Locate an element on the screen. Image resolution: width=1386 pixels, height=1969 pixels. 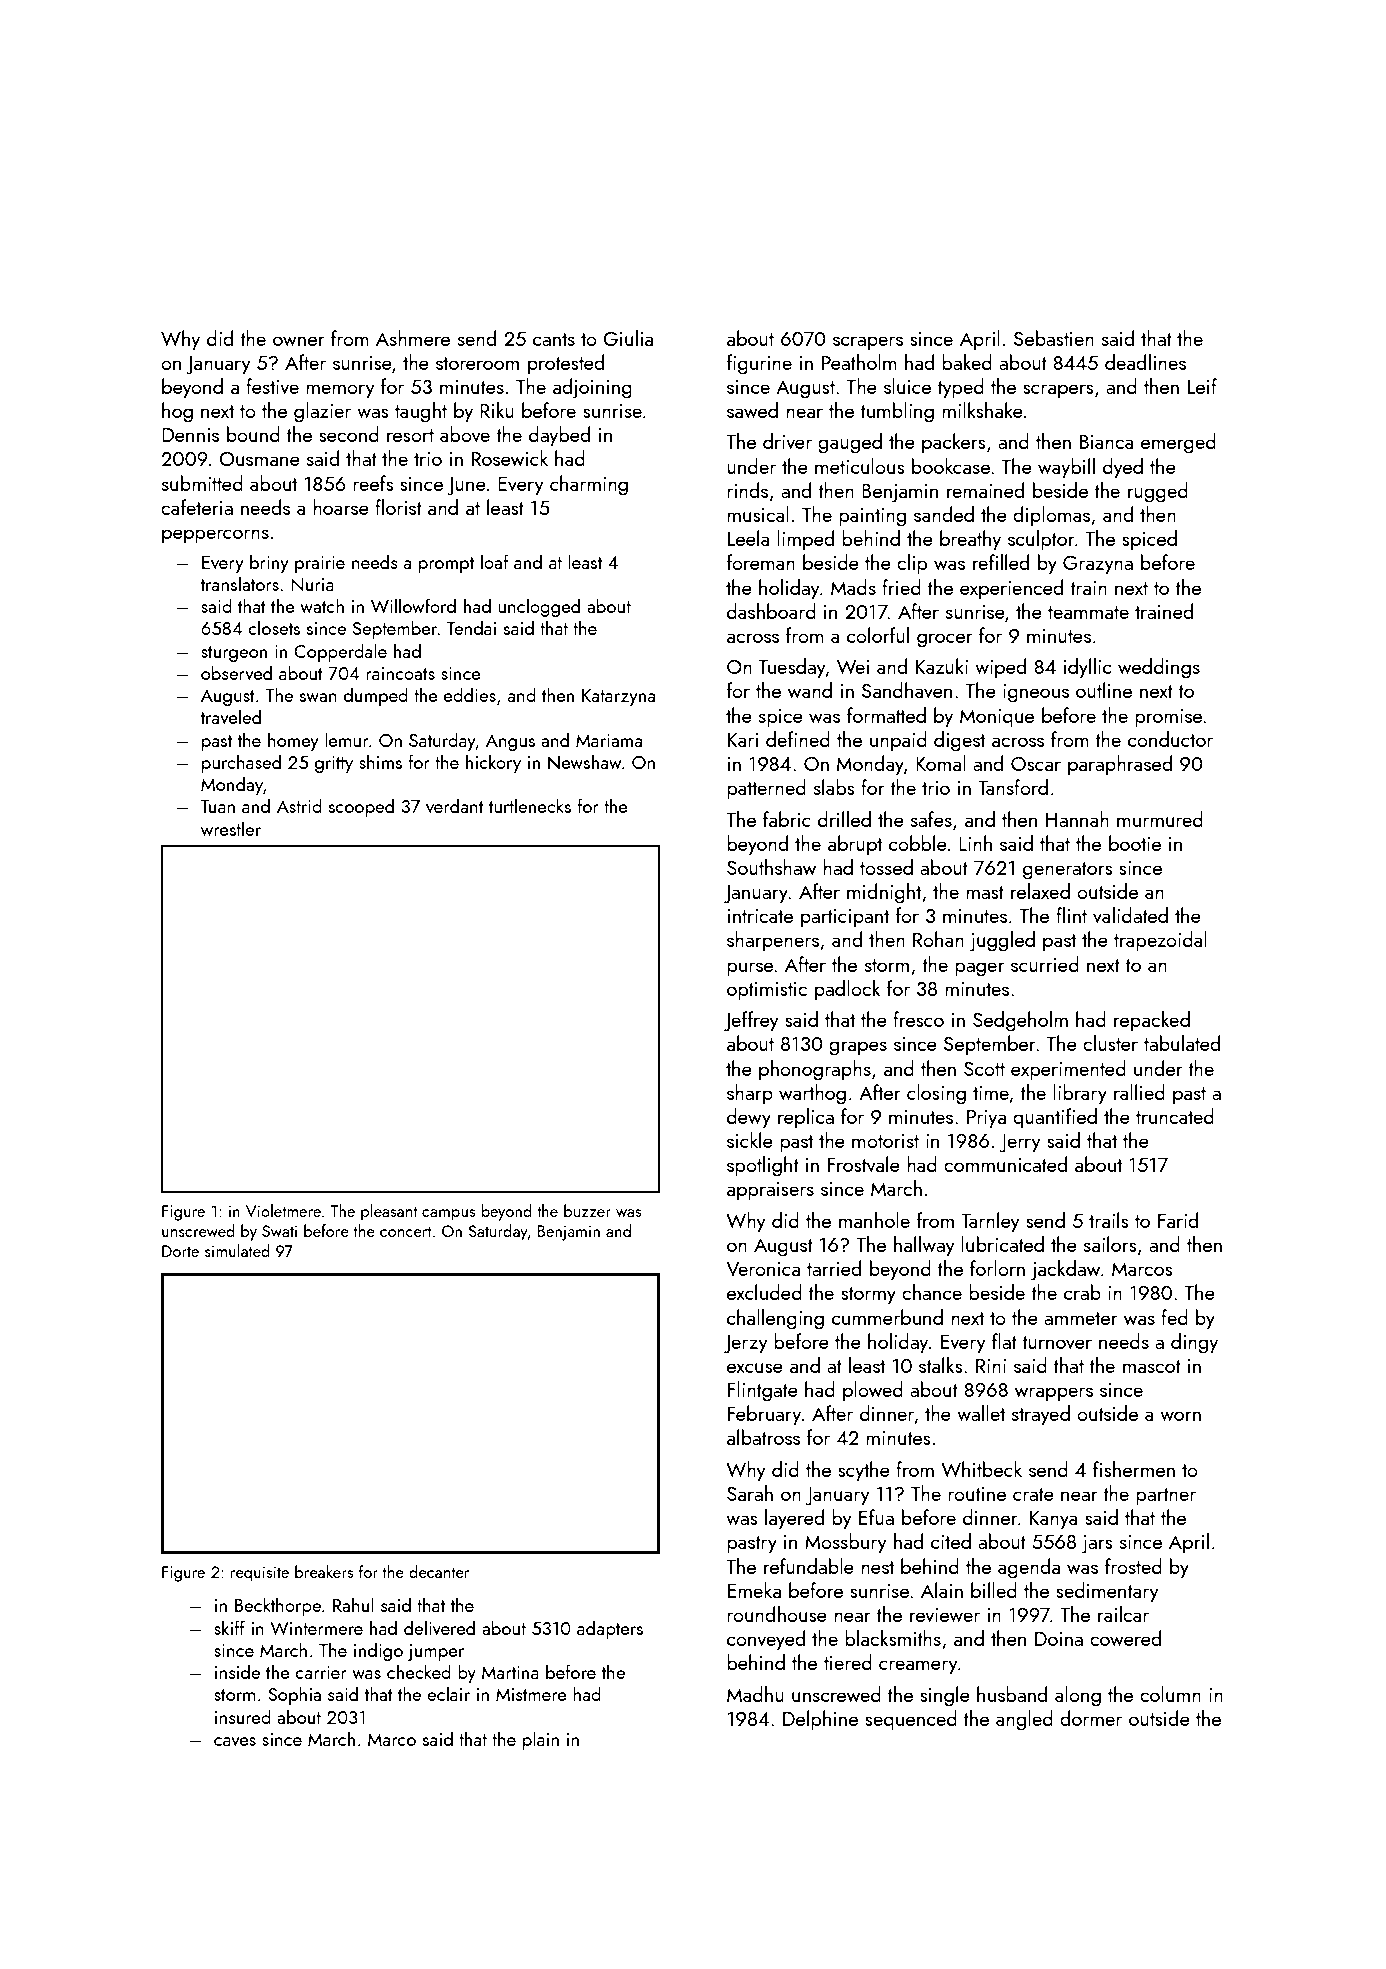
Ashmere is located at coordinates (413, 338).
